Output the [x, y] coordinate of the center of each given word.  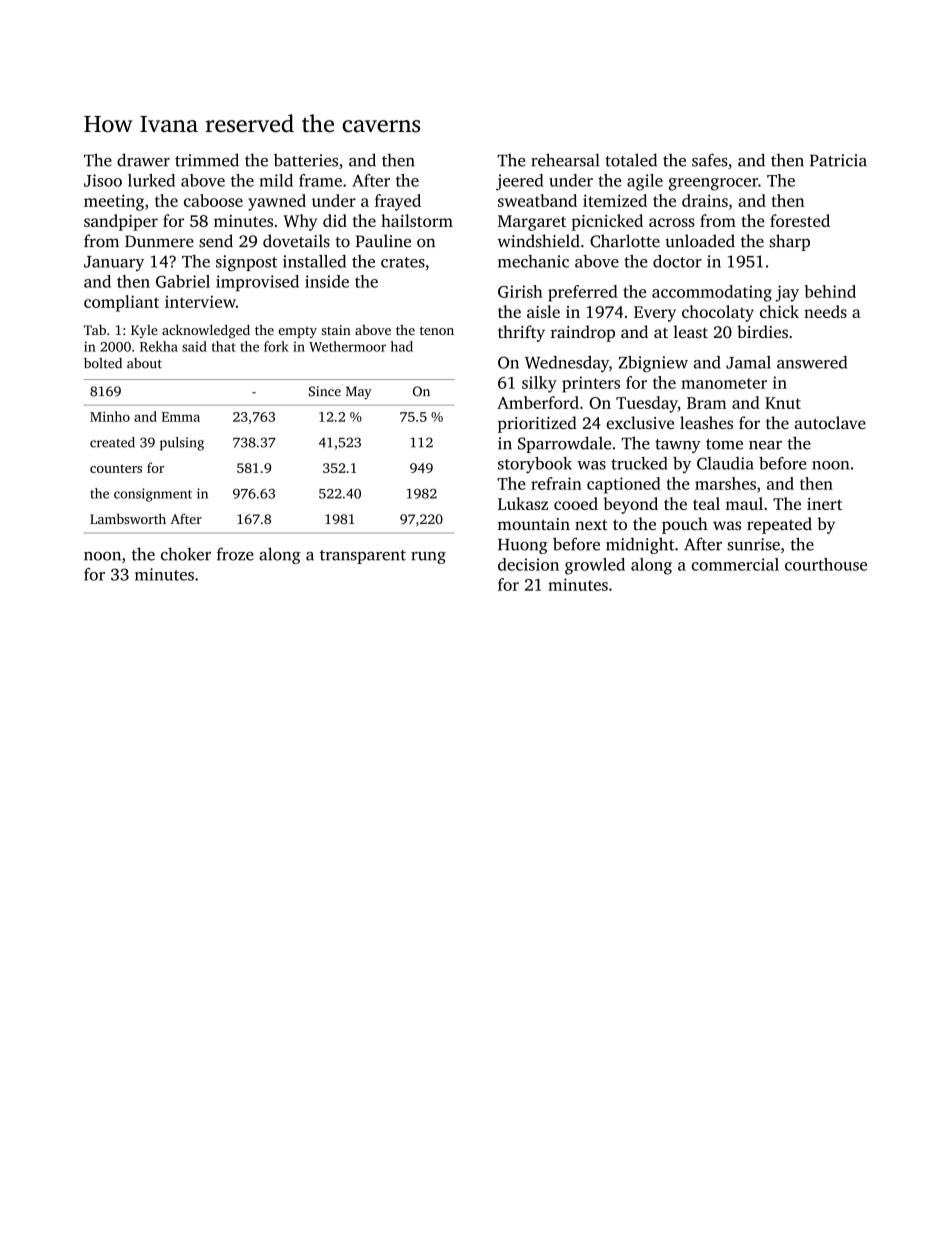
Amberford [538, 402]
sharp [789, 242]
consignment [153, 495]
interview [200, 301]
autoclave [830, 422]
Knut [783, 403]
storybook [535, 465]
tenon [437, 330]
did [335, 220]
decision [528, 564]
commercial [735, 564]
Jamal [748, 362]
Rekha [159, 346]
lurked [151, 180]
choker [186, 554]
